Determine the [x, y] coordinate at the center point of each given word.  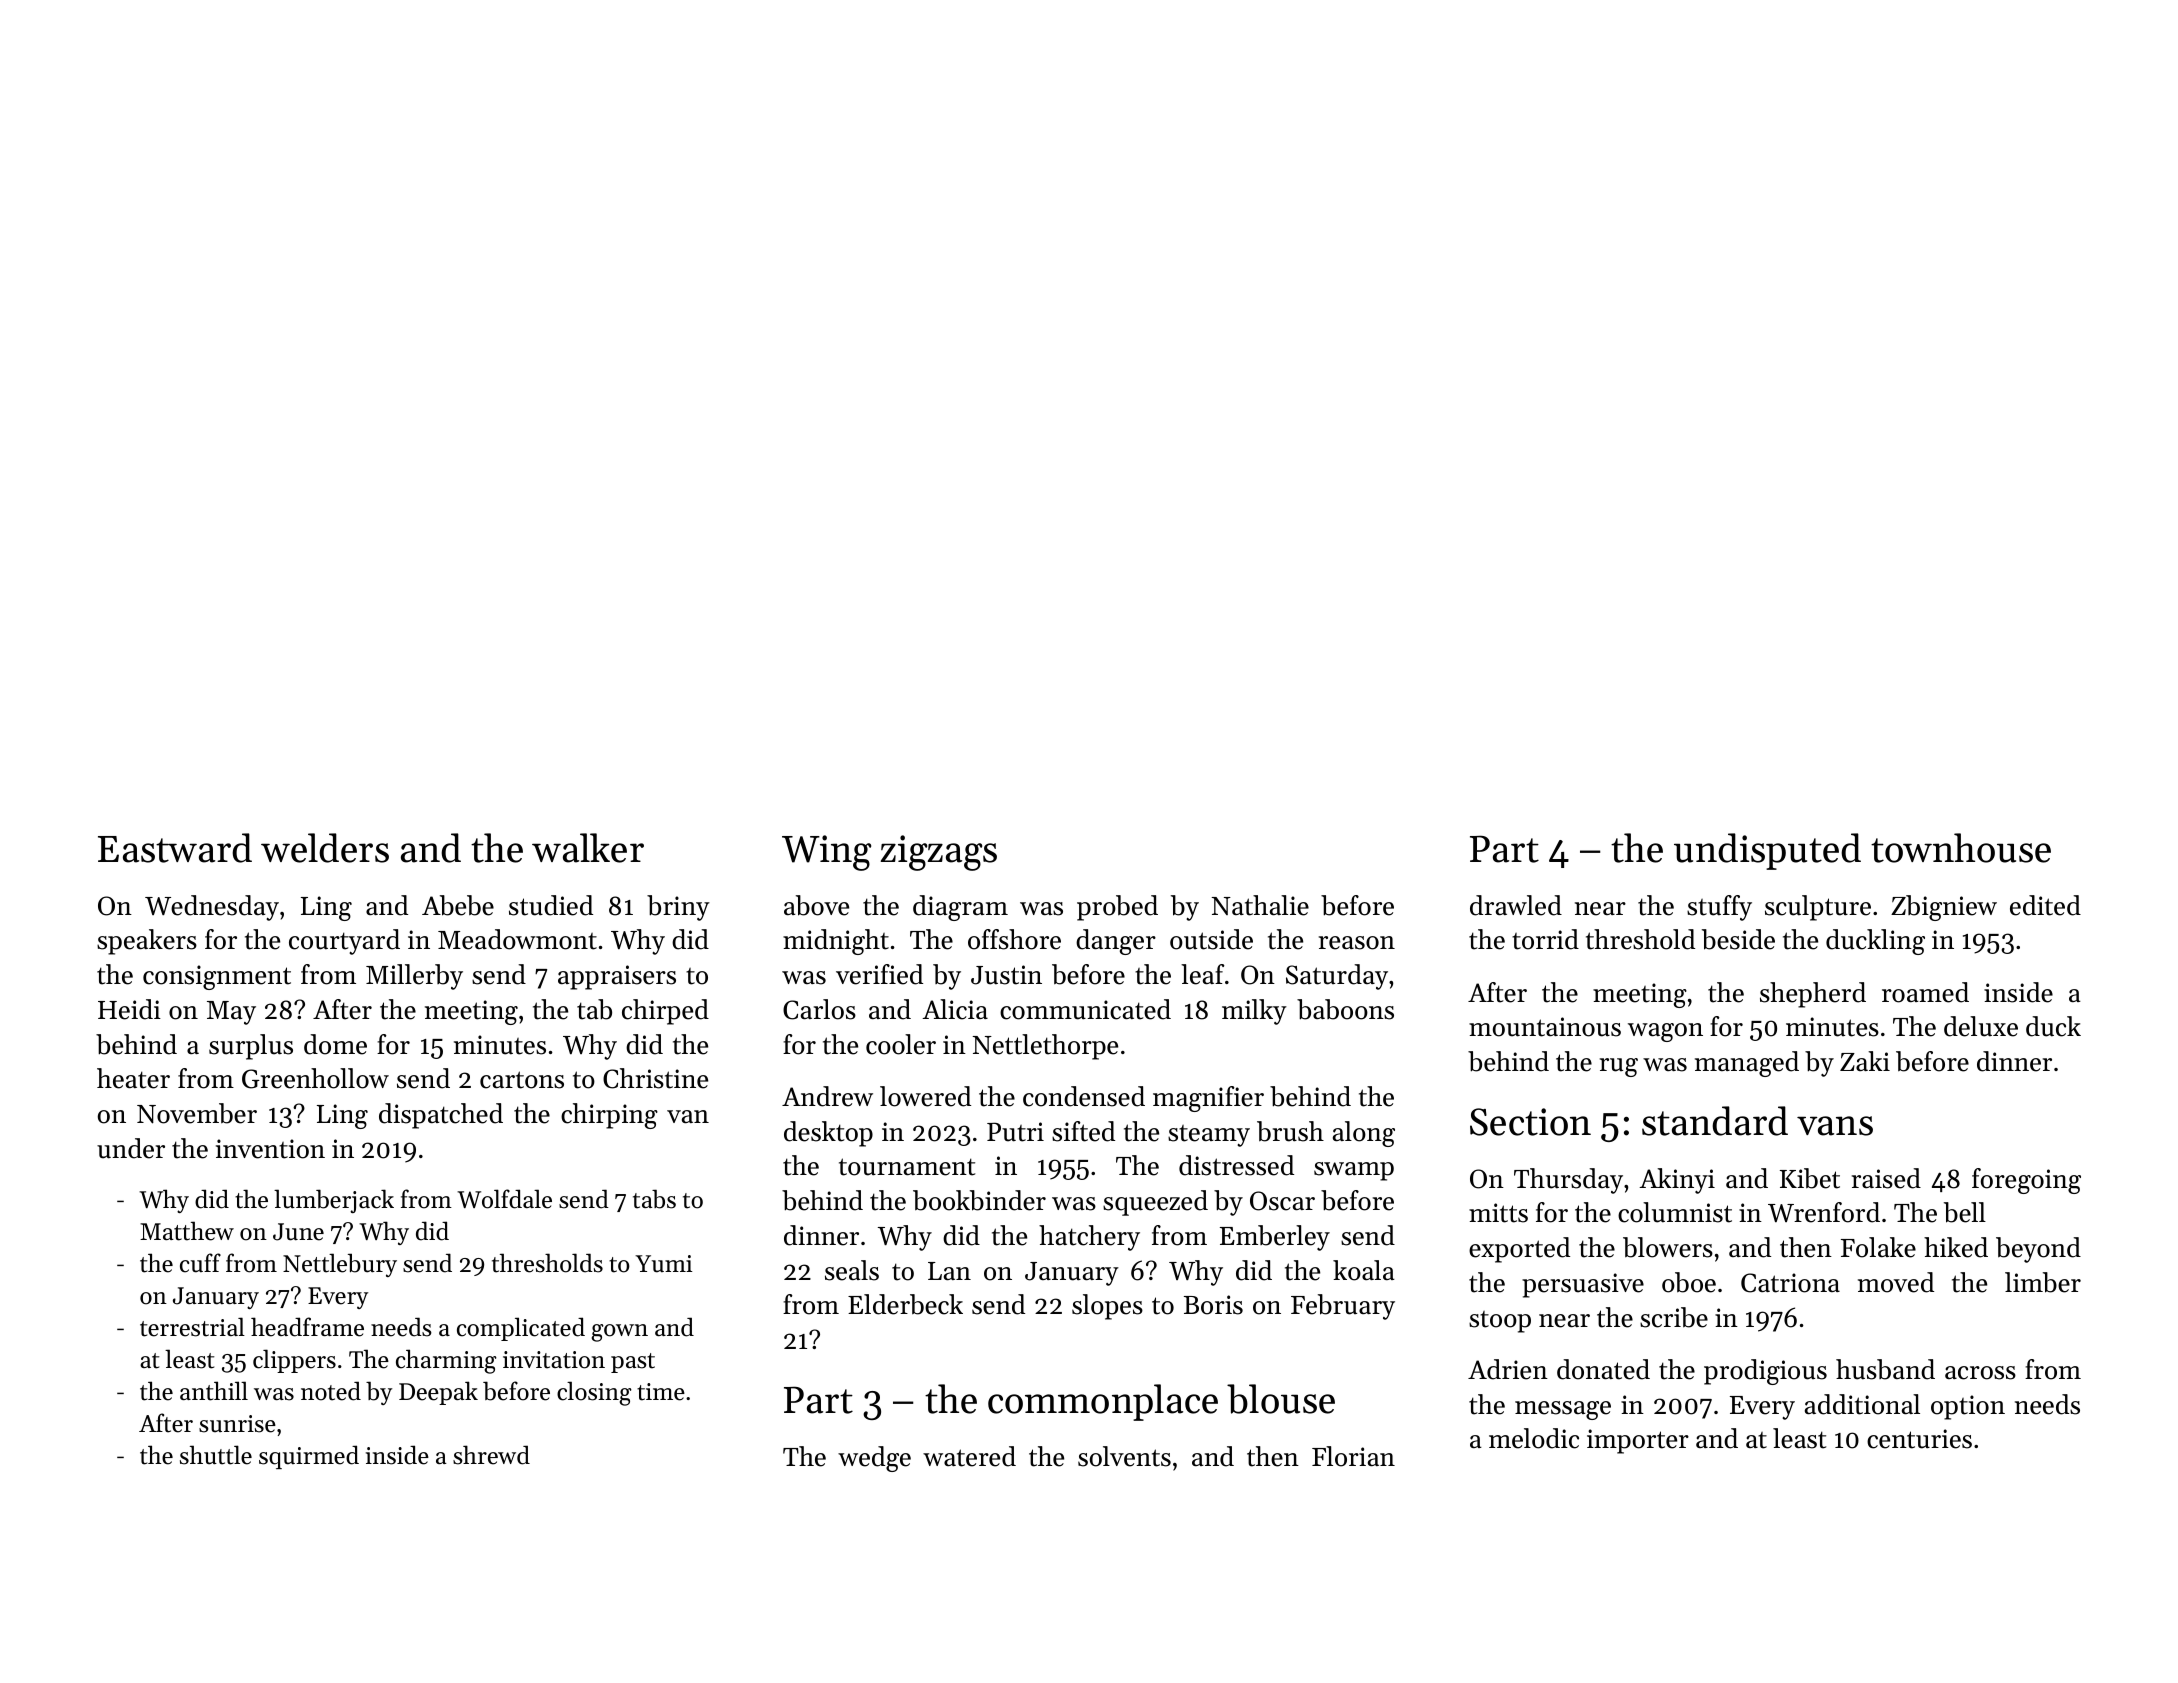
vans [1835, 1126]
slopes [1107, 1307]
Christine [655, 1078]
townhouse [1961, 848]
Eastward [175, 848]
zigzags [939, 853]
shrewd [491, 1455]
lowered [925, 1096]
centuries [1919, 1439]
